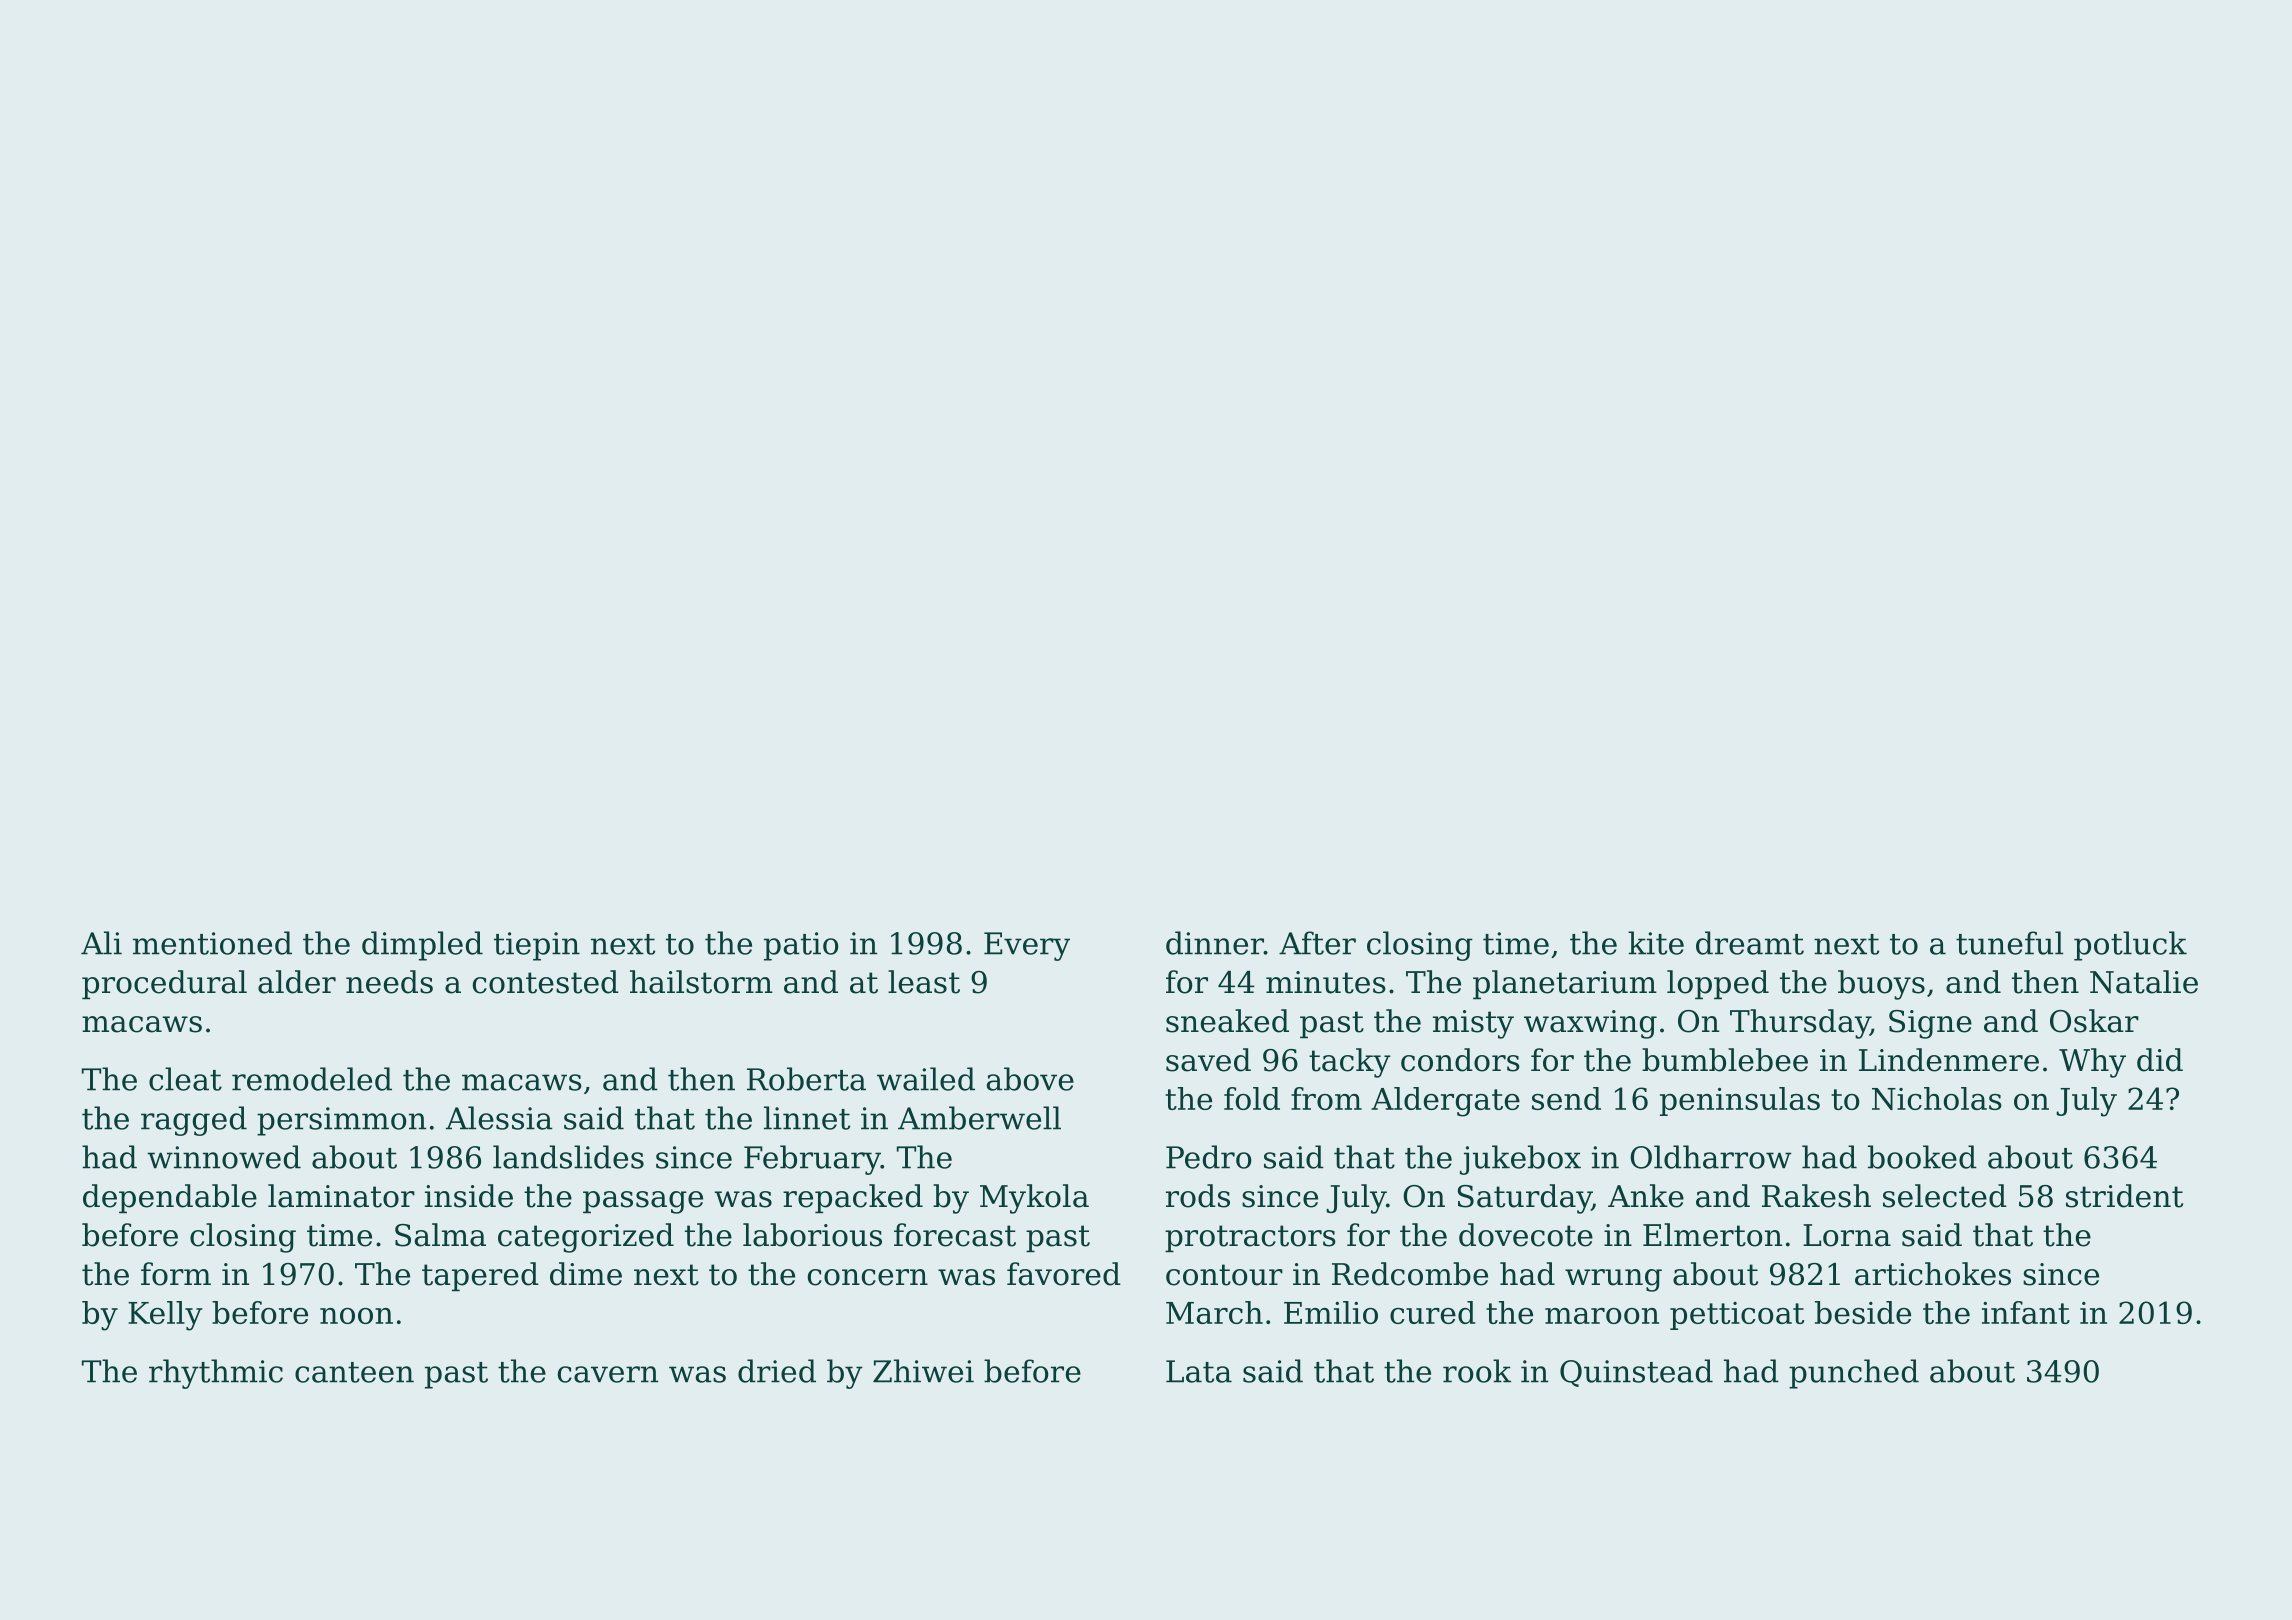 The image size is (2292, 1620). Describe the element at coordinates (312, 1079) in the screenshot. I see `remodeled` at that location.
